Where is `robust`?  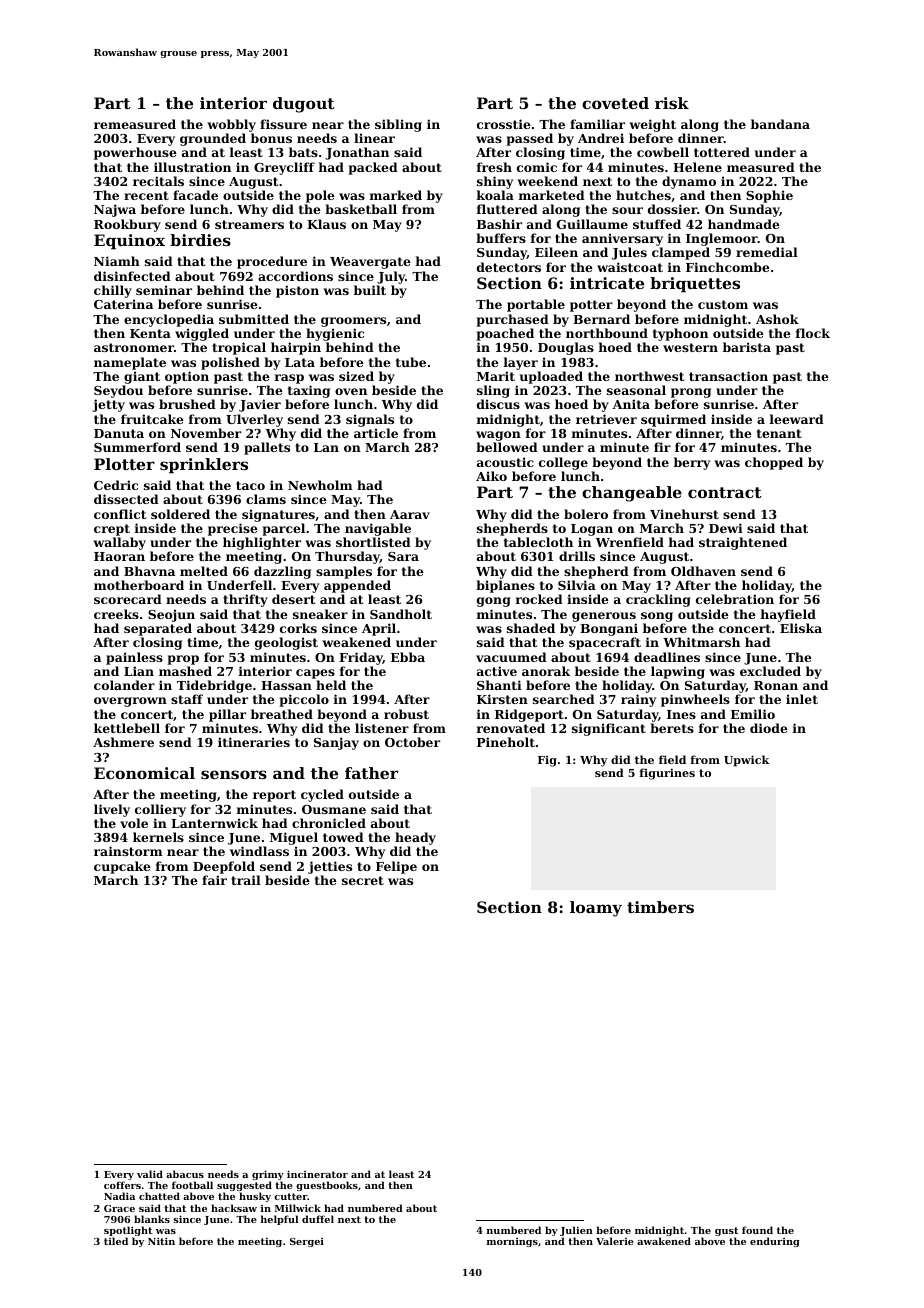 robust is located at coordinates (406, 714).
